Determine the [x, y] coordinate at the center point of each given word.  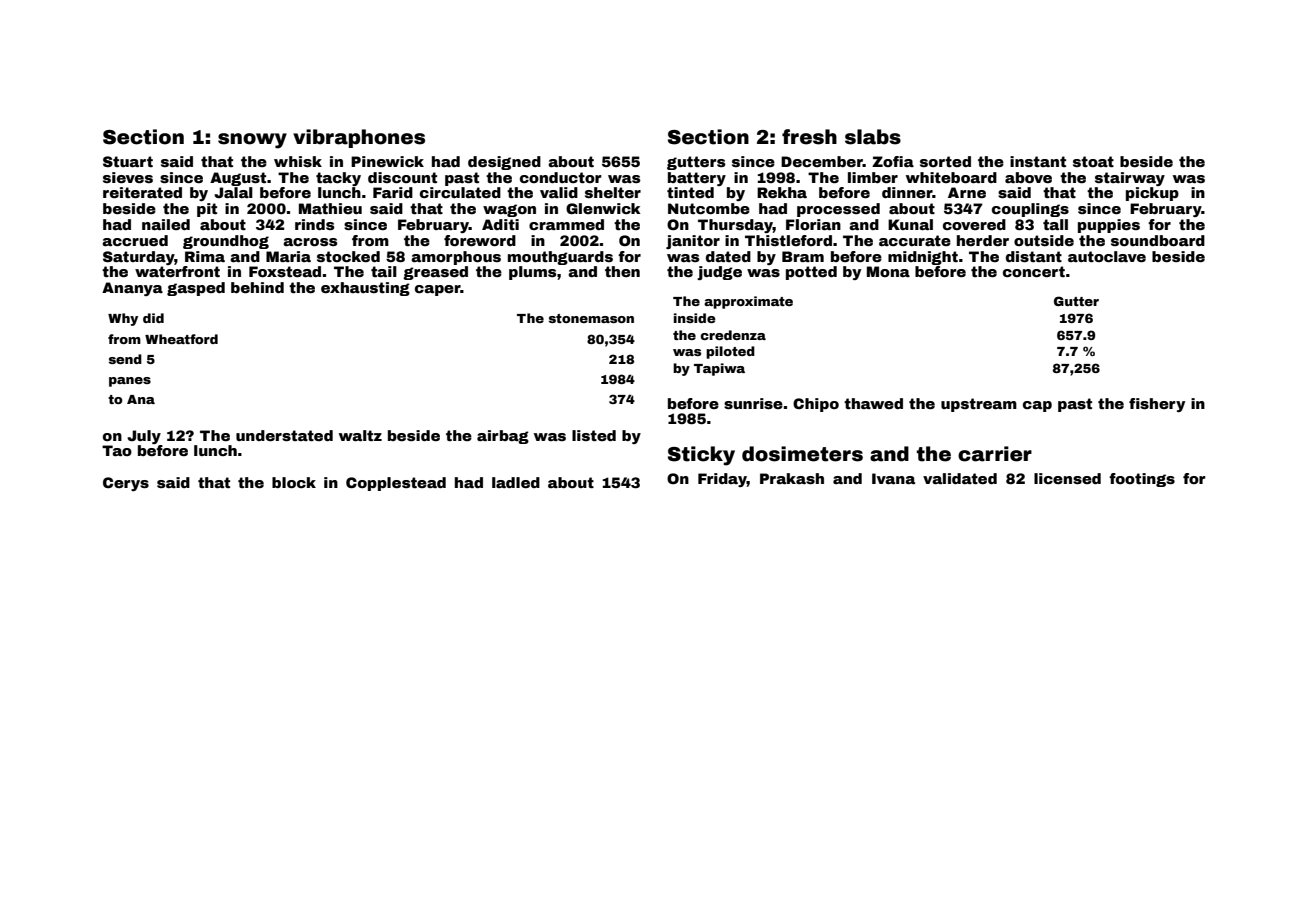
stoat [1093, 161]
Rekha [782, 192]
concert [1034, 271]
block [294, 482]
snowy [252, 141]
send [125, 359]
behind [257, 287]
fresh [809, 137]
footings [1142, 480]
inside [695, 318]
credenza [733, 335]
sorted [945, 161]
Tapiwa [719, 369]
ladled [516, 482]
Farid [393, 192]
